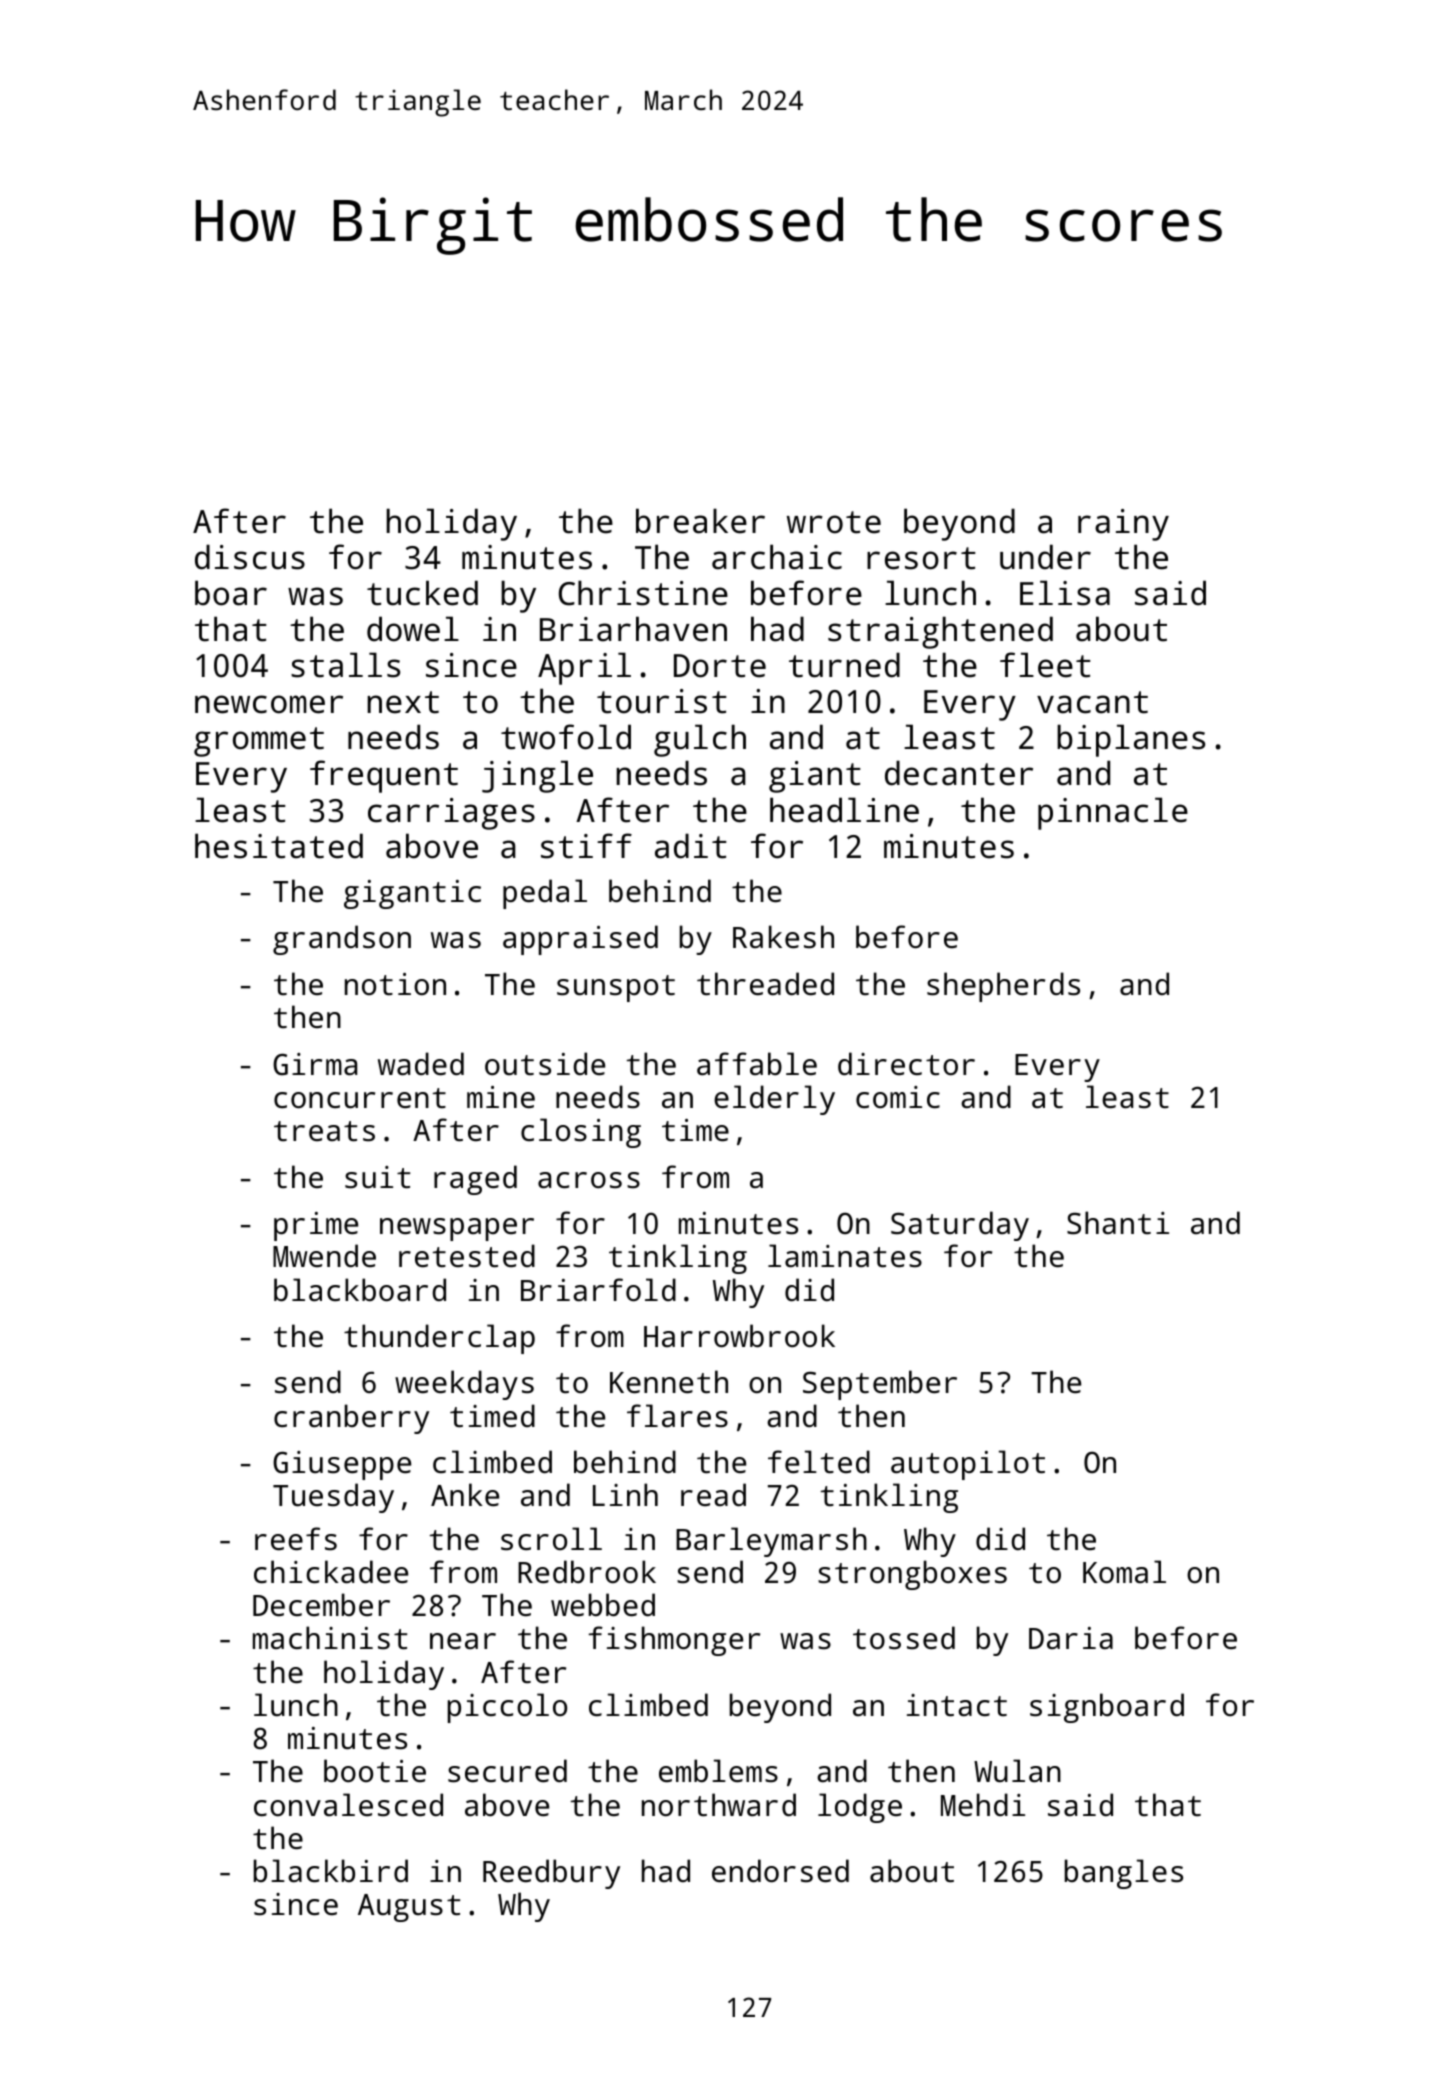  What do you see at coordinates (774, 1100) in the screenshot?
I see `elderly` at bounding box center [774, 1100].
